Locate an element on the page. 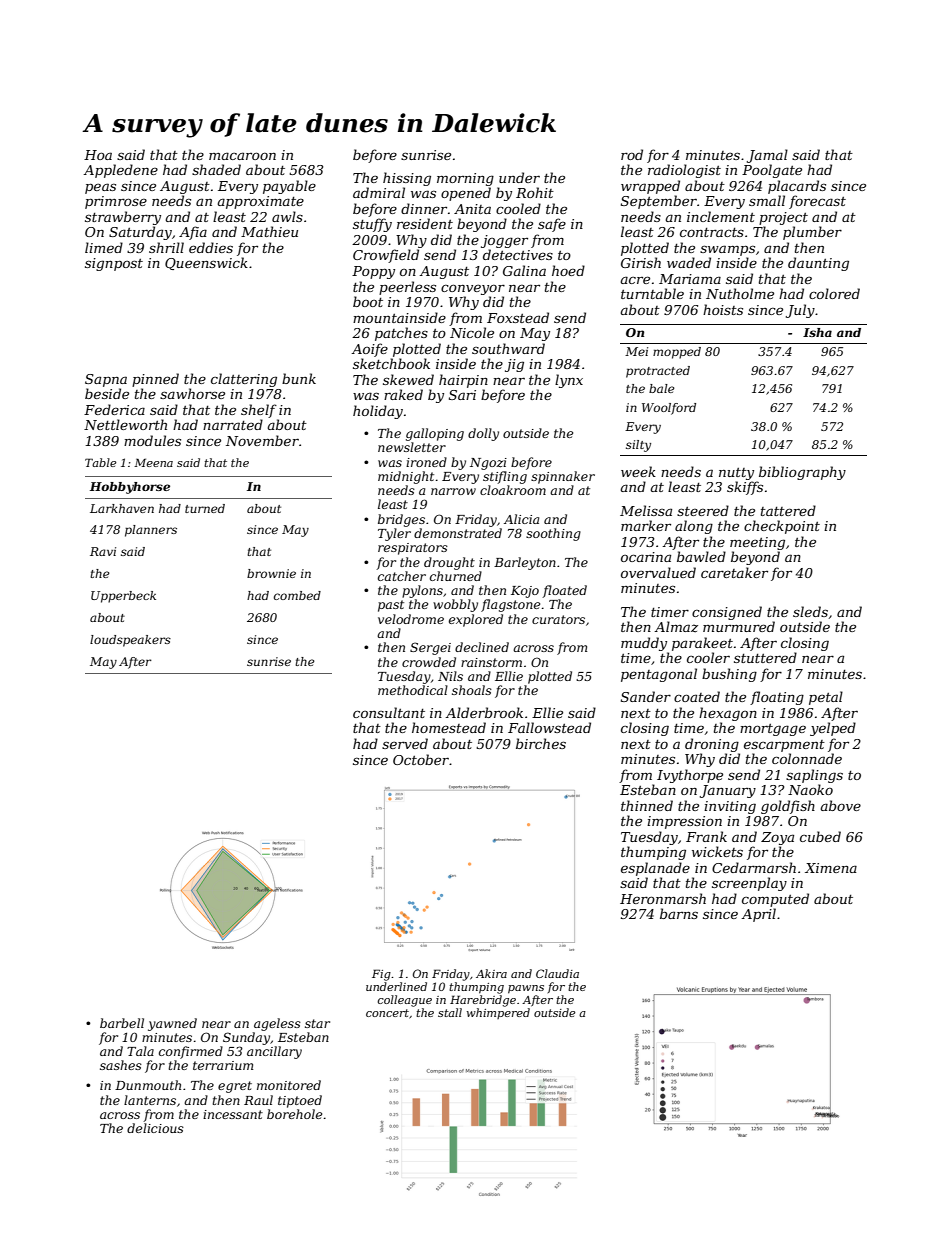 The width and height of the page is (952, 1233). borehole is located at coordinates (294, 1114).
